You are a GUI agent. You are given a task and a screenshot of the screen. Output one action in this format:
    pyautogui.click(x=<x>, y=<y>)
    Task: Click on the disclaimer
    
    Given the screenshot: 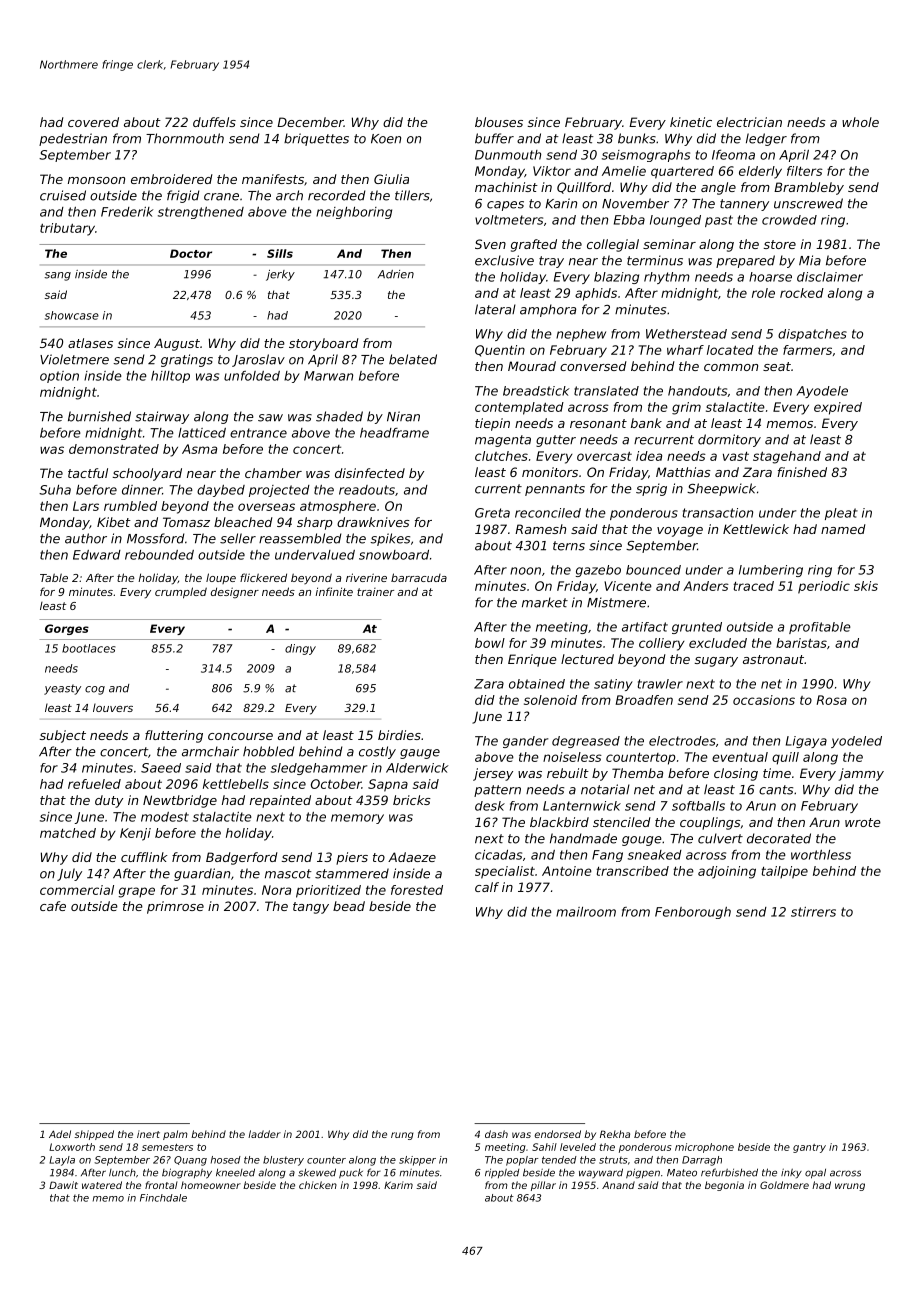 What is the action you would take?
    pyautogui.click(x=830, y=277)
